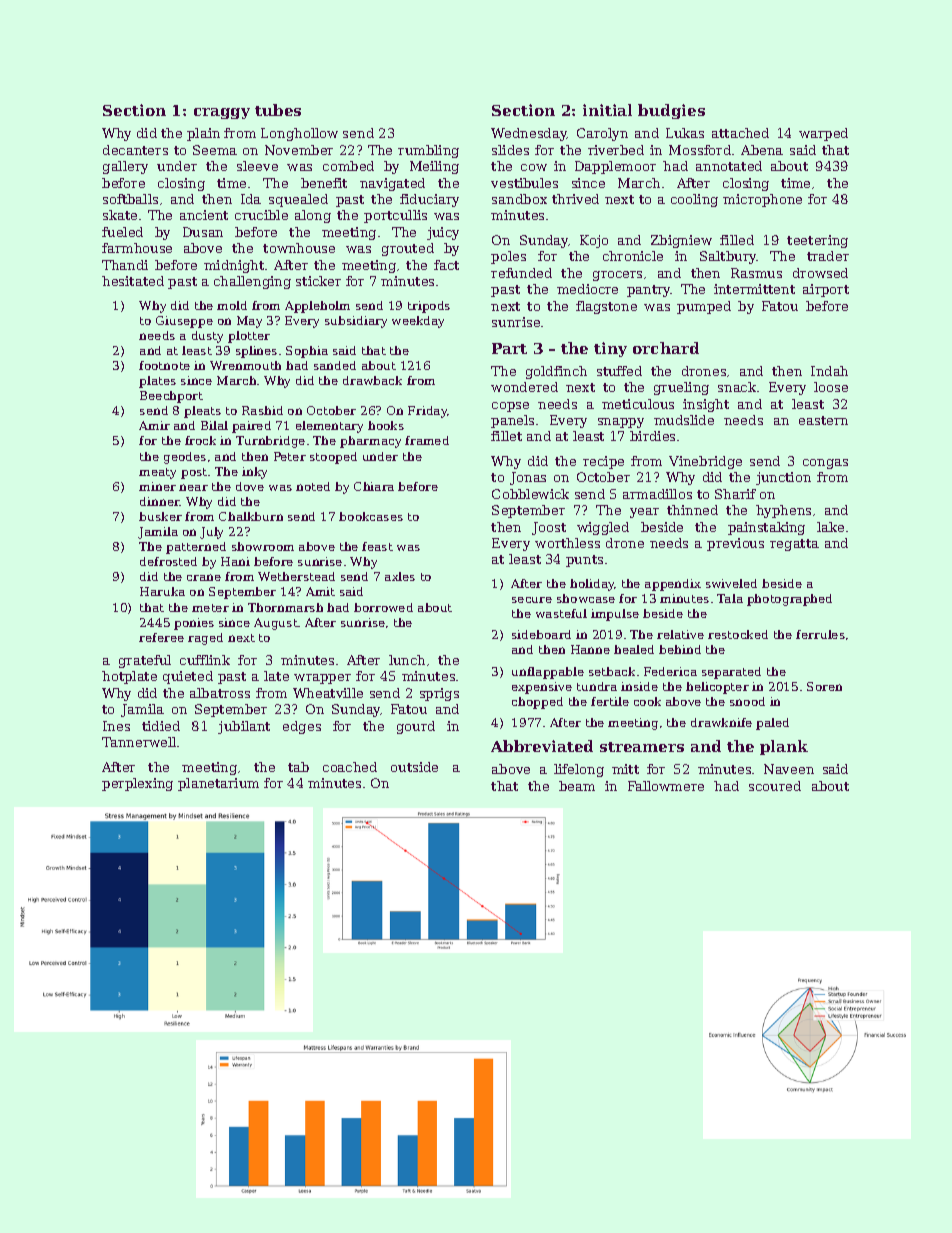  I want to click on coached, so click(350, 767).
